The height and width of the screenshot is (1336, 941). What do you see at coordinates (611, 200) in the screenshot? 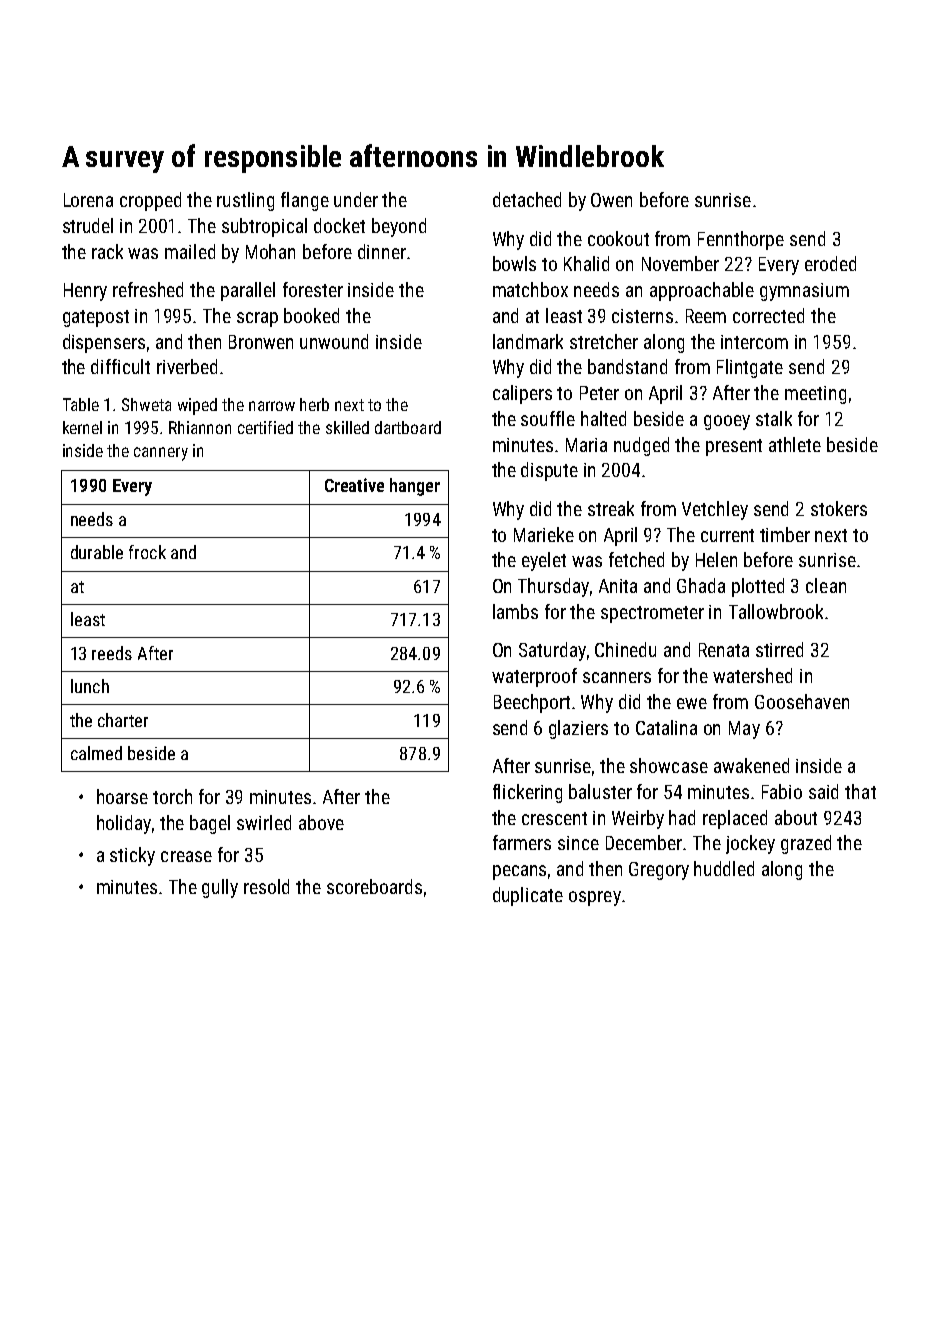
I see `Owen` at bounding box center [611, 200].
